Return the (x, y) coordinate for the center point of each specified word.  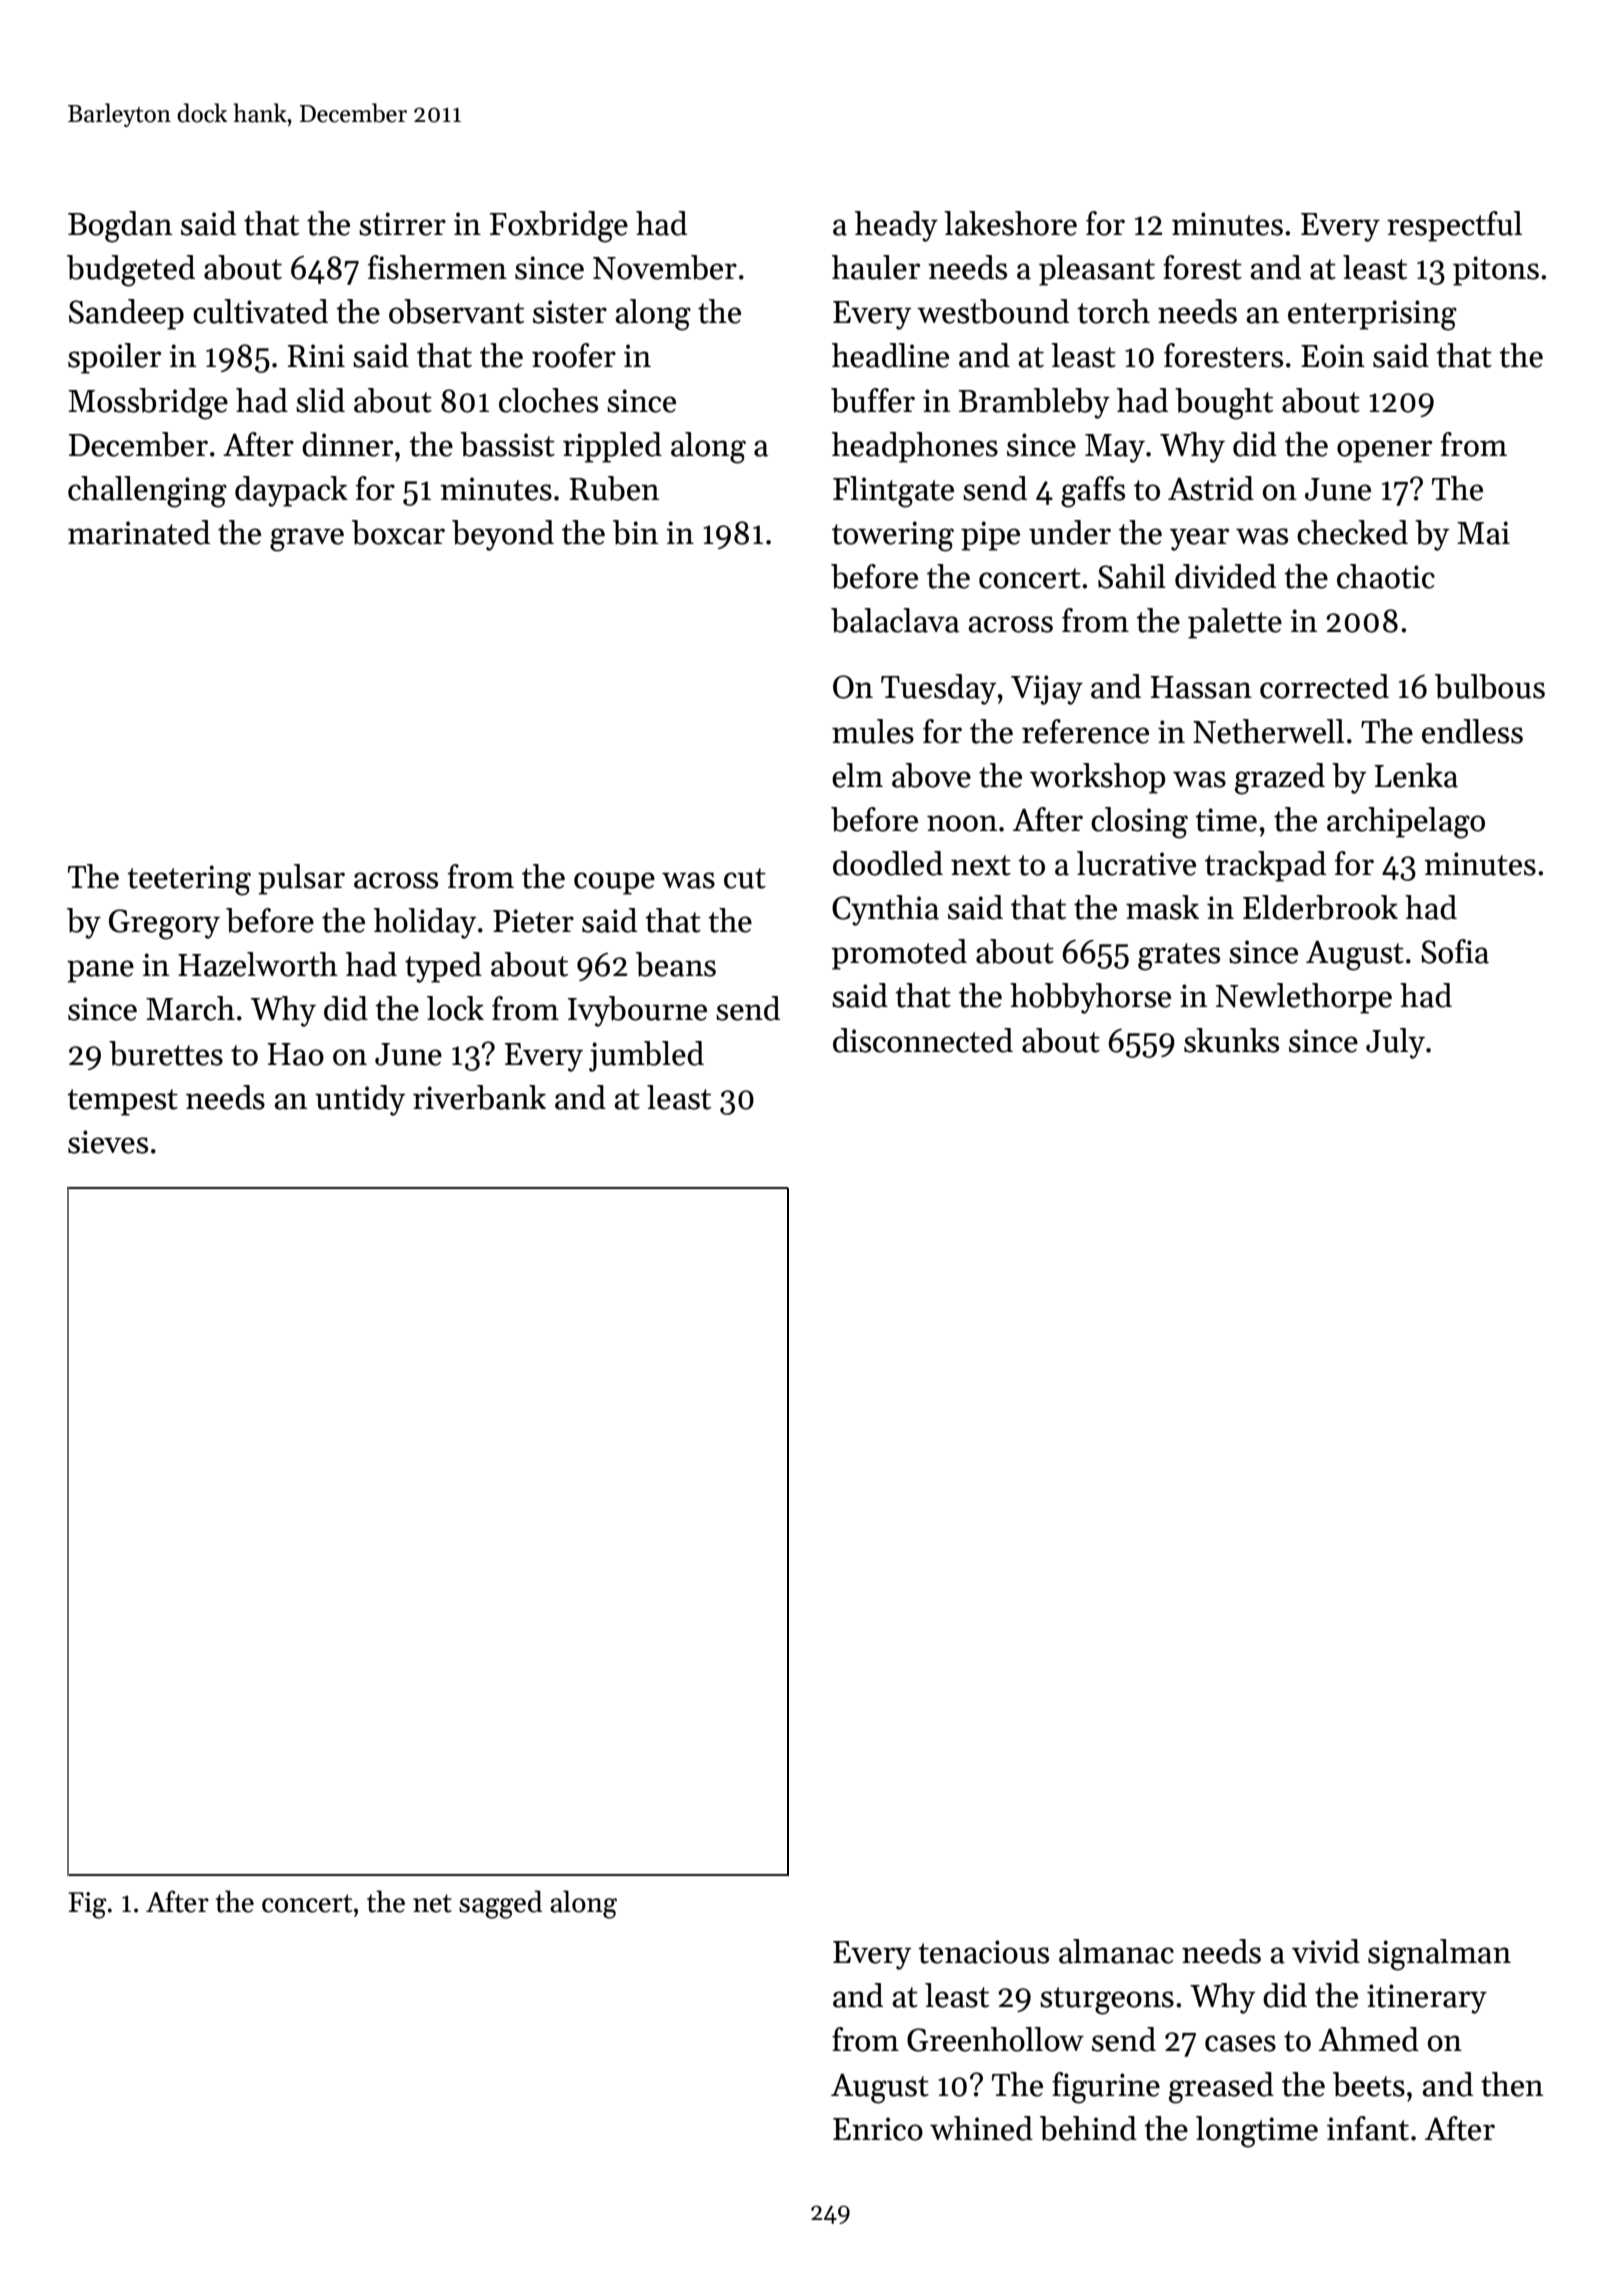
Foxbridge (559, 227)
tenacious (983, 1952)
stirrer (402, 224)
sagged (500, 1904)
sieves (108, 1142)
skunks (1231, 1040)
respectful (1454, 226)
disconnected (923, 1040)
